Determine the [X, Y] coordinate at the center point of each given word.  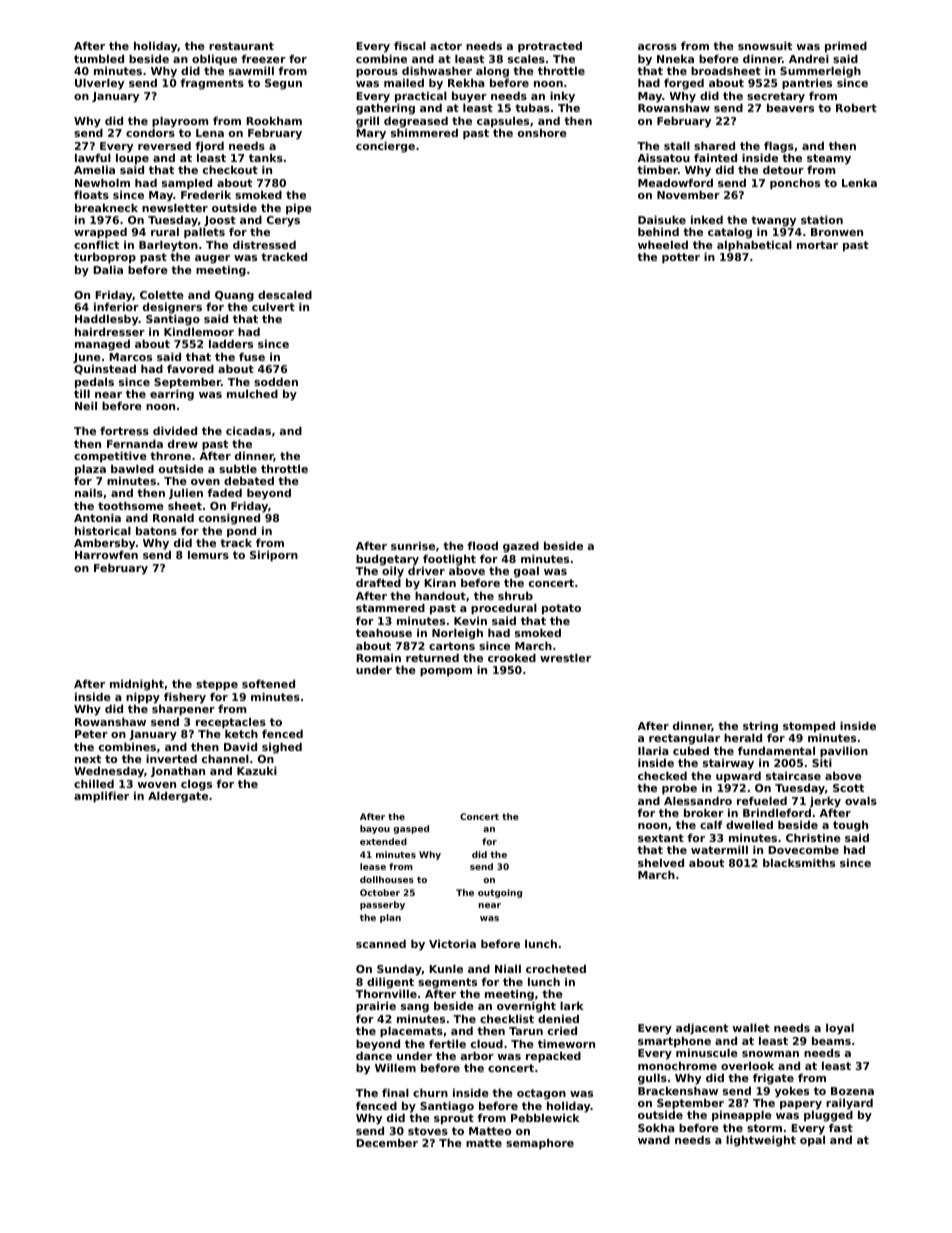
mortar [817, 245]
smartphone [674, 1042]
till [82, 393]
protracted [550, 47]
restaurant [241, 46]
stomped [809, 727]
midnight [137, 685]
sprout [454, 1119]
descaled [285, 294]
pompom [446, 672]
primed [846, 47]
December [387, 1142]
